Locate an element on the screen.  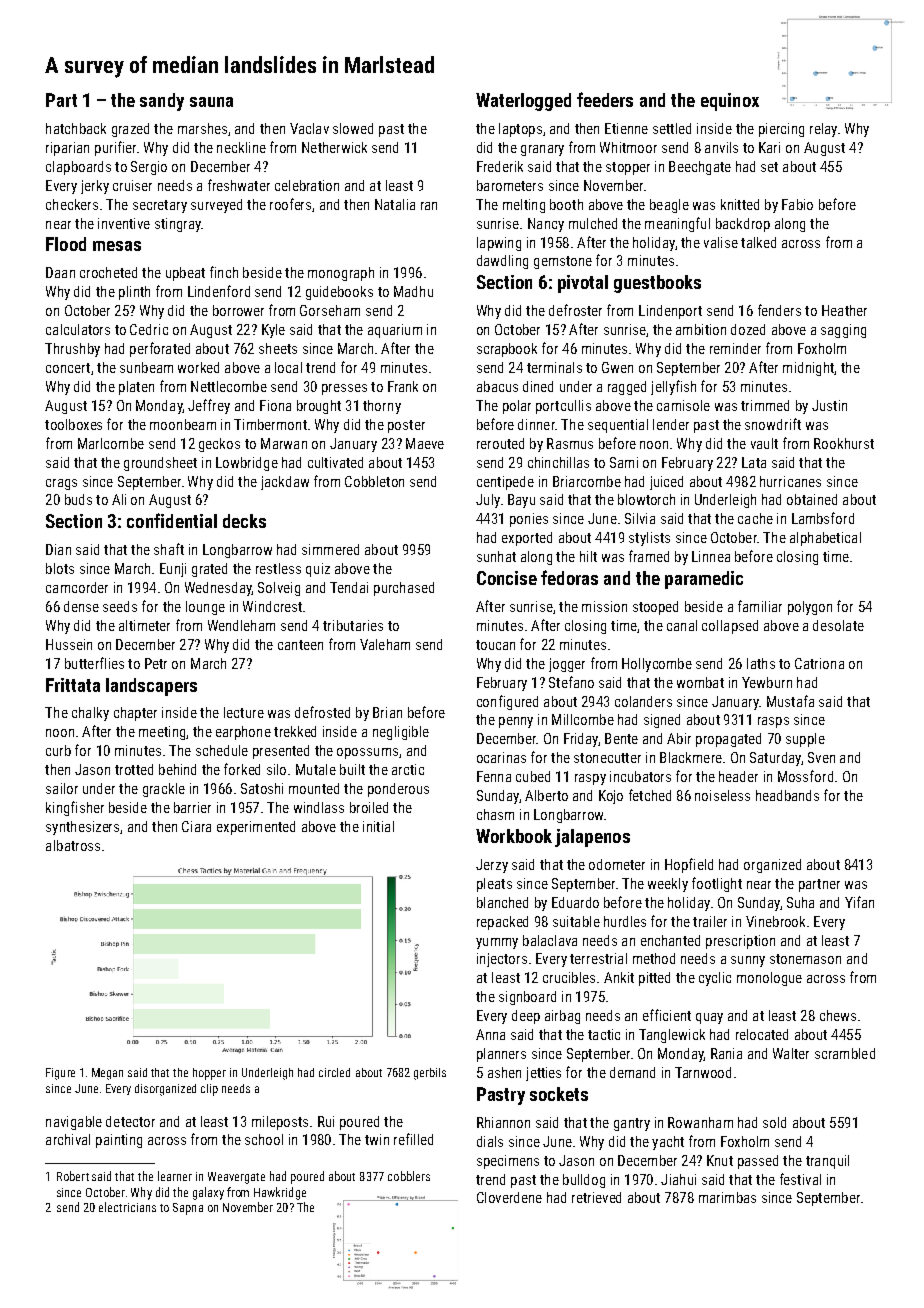
jellyfish is located at coordinates (673, 387).
